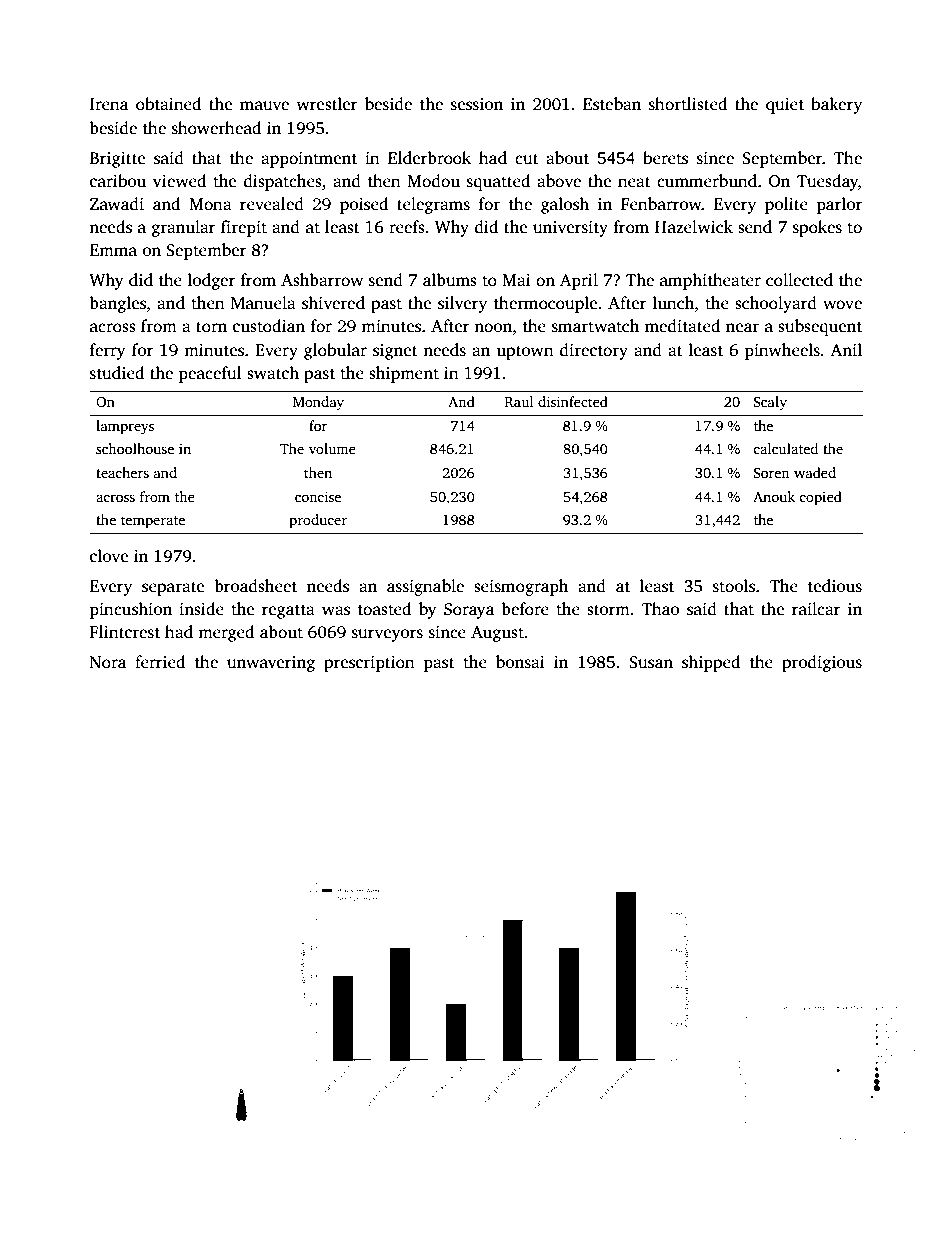  Describe the element at coordinates (264, 106) in the screenshot. I see `mauve` at that location.
